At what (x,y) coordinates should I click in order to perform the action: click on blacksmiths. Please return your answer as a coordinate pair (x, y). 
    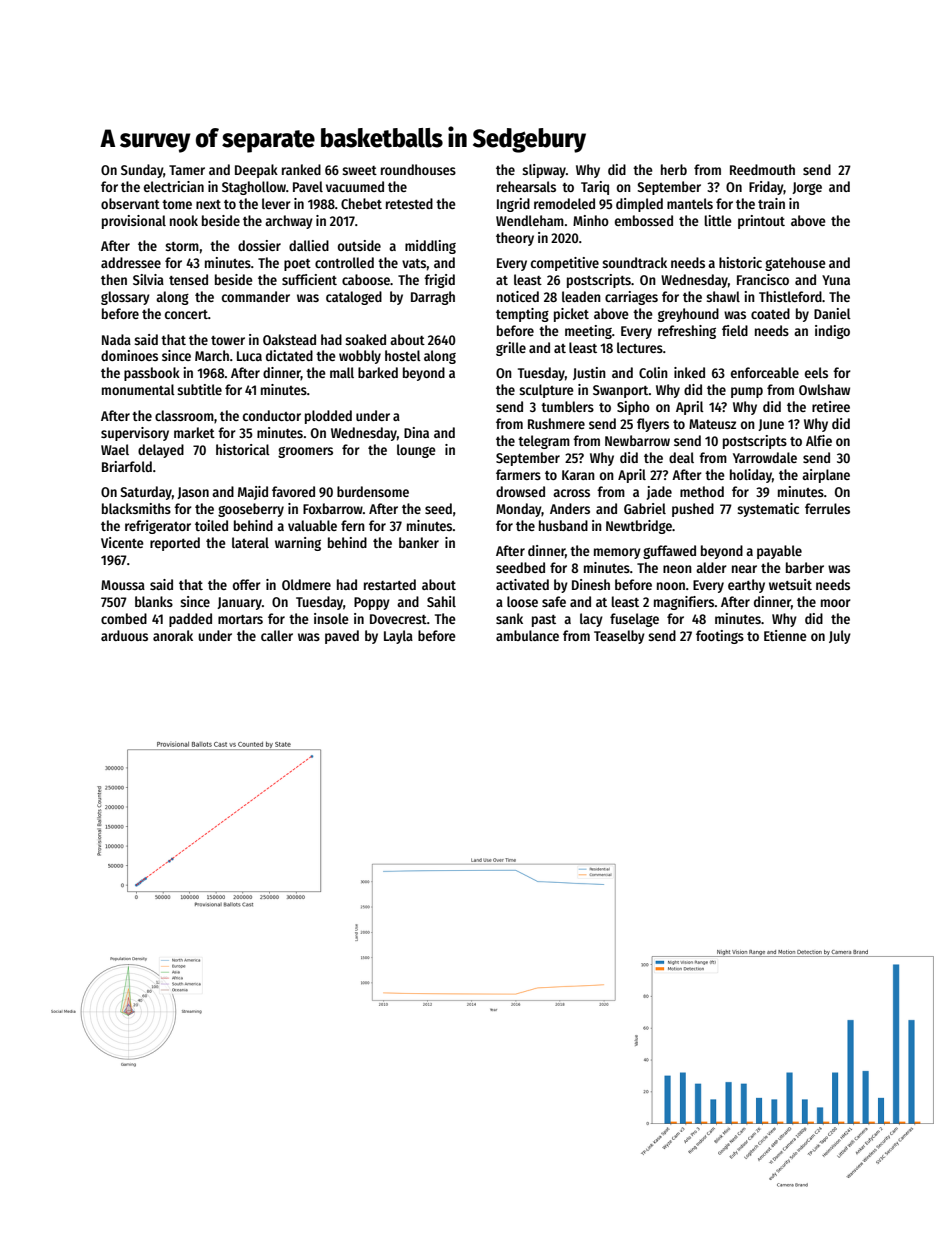
    Looking at the image, I should click on (136, 508).
